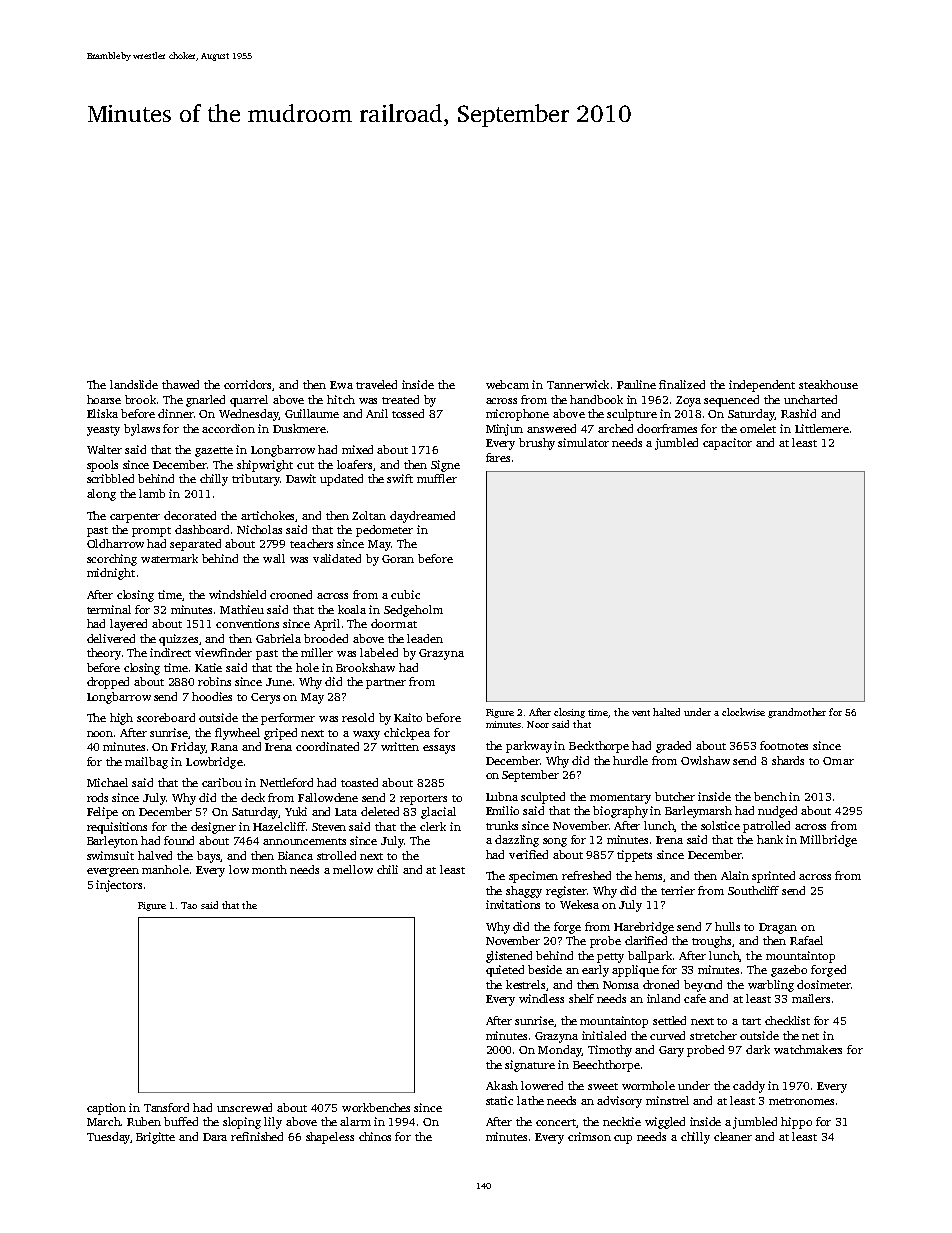 The image size is (952, 1233). What do you see at coordinates (727, 444) in the screenshot?
I see `capacitor` at bounding box center [727, 444].
